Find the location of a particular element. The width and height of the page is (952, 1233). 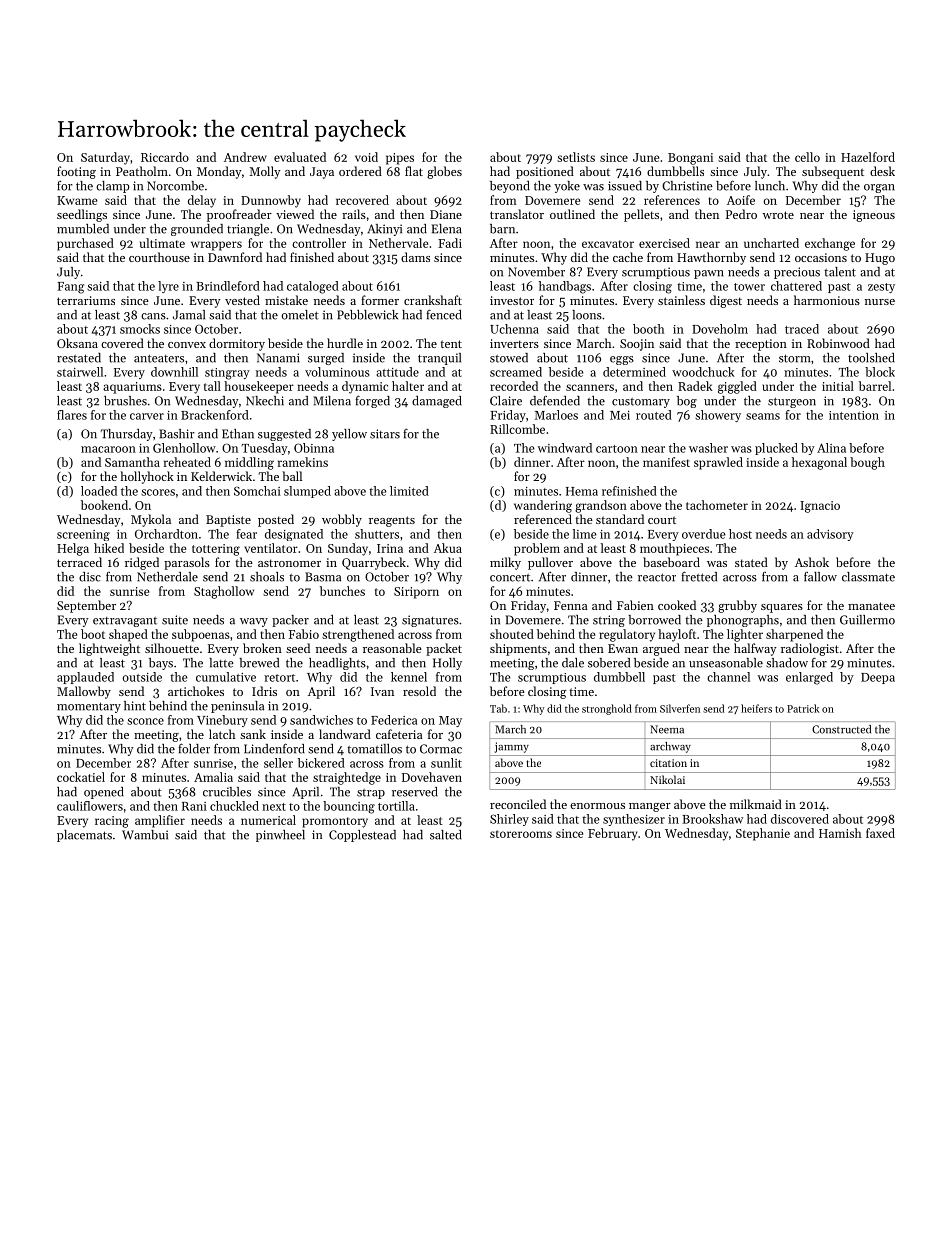

inverters is located at coordinates (514, 343).
